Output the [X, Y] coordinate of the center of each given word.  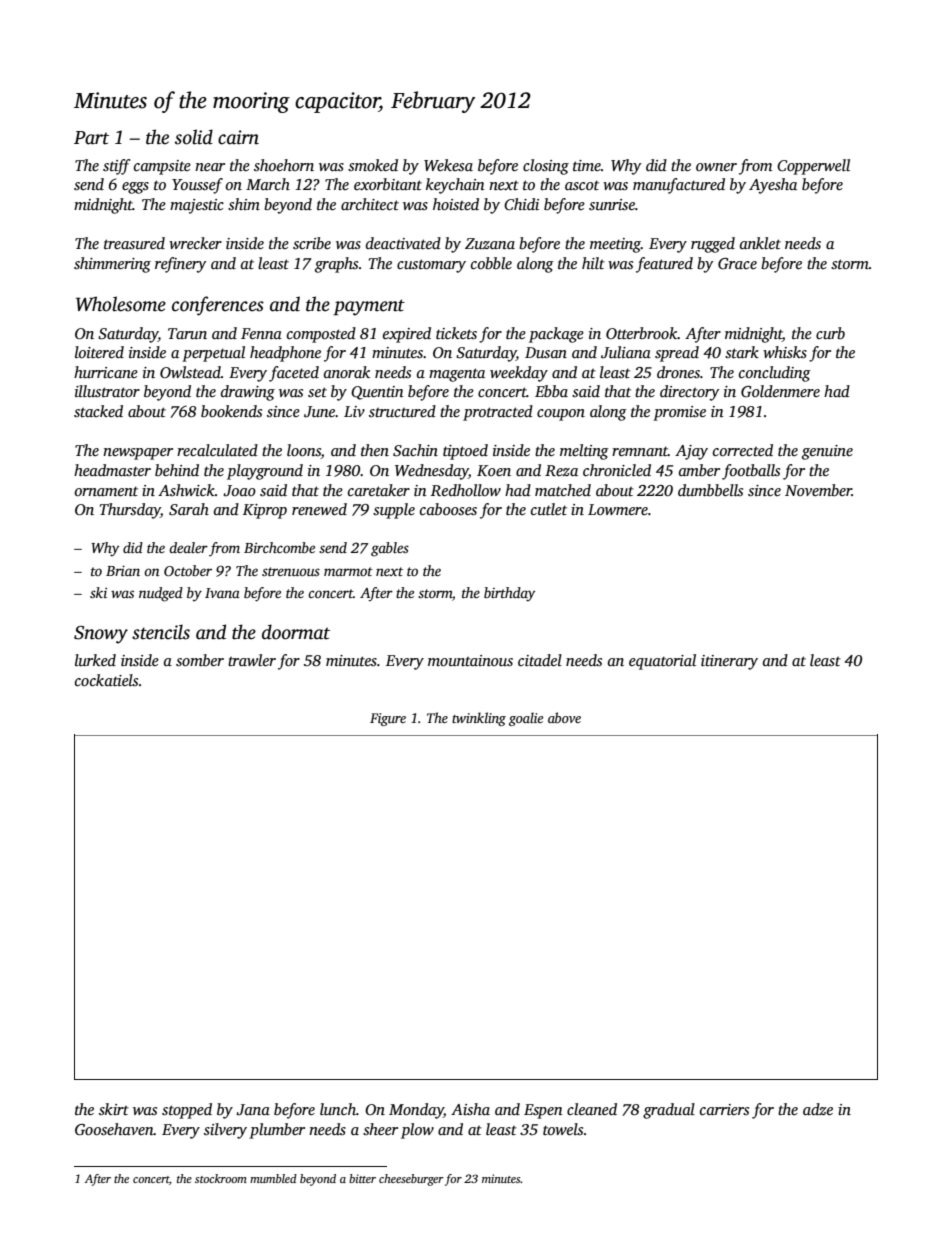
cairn [238, 137]
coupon [561, 415]
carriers [724, 1109]
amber [699, 470]
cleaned [592, 1109]
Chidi [521, 204]
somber [200, 660]
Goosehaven [114, 1129]
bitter [362, 1178]
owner [716, 167]
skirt [114, 1109]
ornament [106, 491]
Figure [388, 719]
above [564, 717]
